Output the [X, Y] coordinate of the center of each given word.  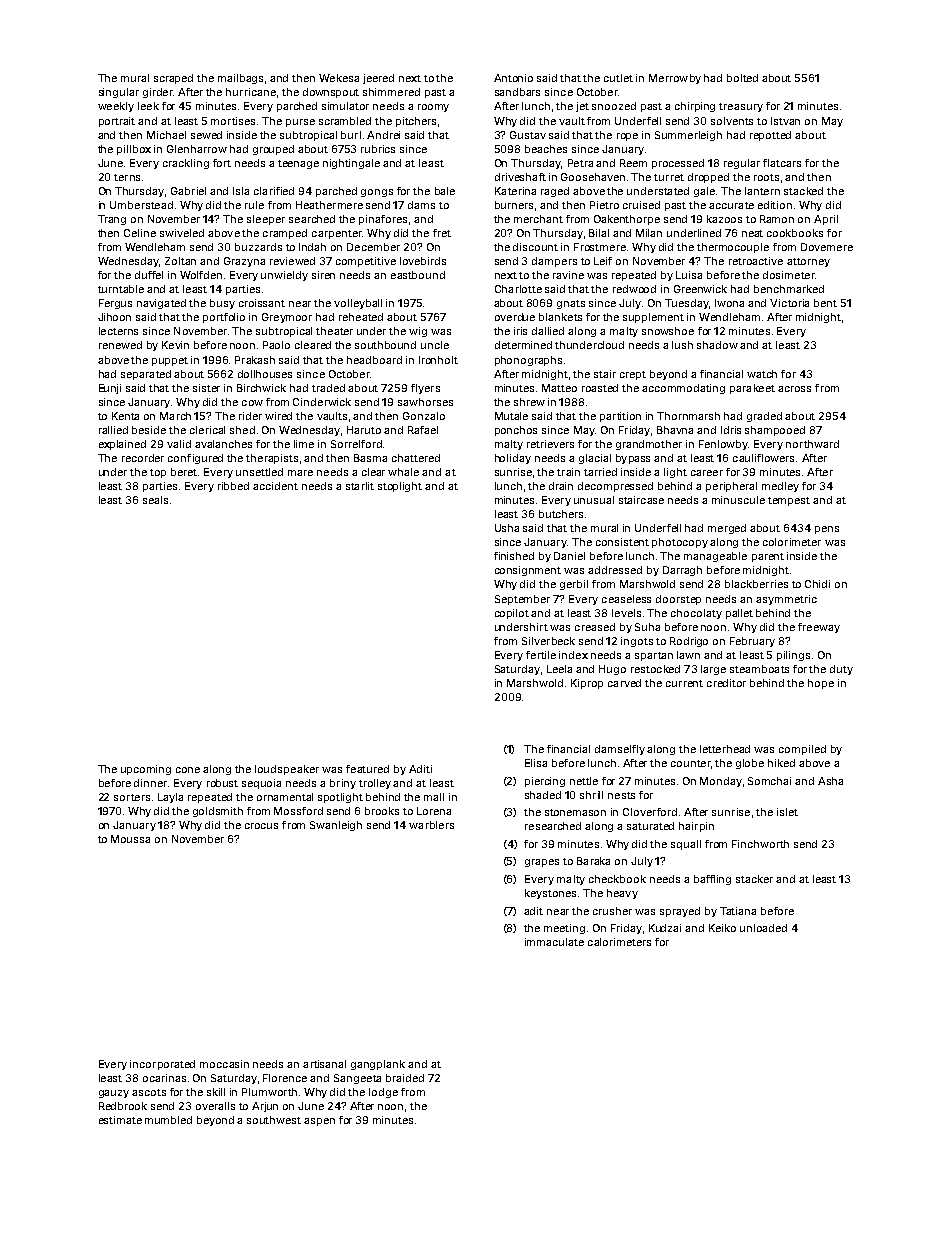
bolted [742, 78]
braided [405, 1078]
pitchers [416, 122]
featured [367, 769]
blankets [560, 317]
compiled [802, 750]
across [794, 389]
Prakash [255, 360]
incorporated [162, 1065]
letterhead [725, 749]
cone [188, 770]
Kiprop [587, 684]
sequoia [261, 784]
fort [222, 163]
